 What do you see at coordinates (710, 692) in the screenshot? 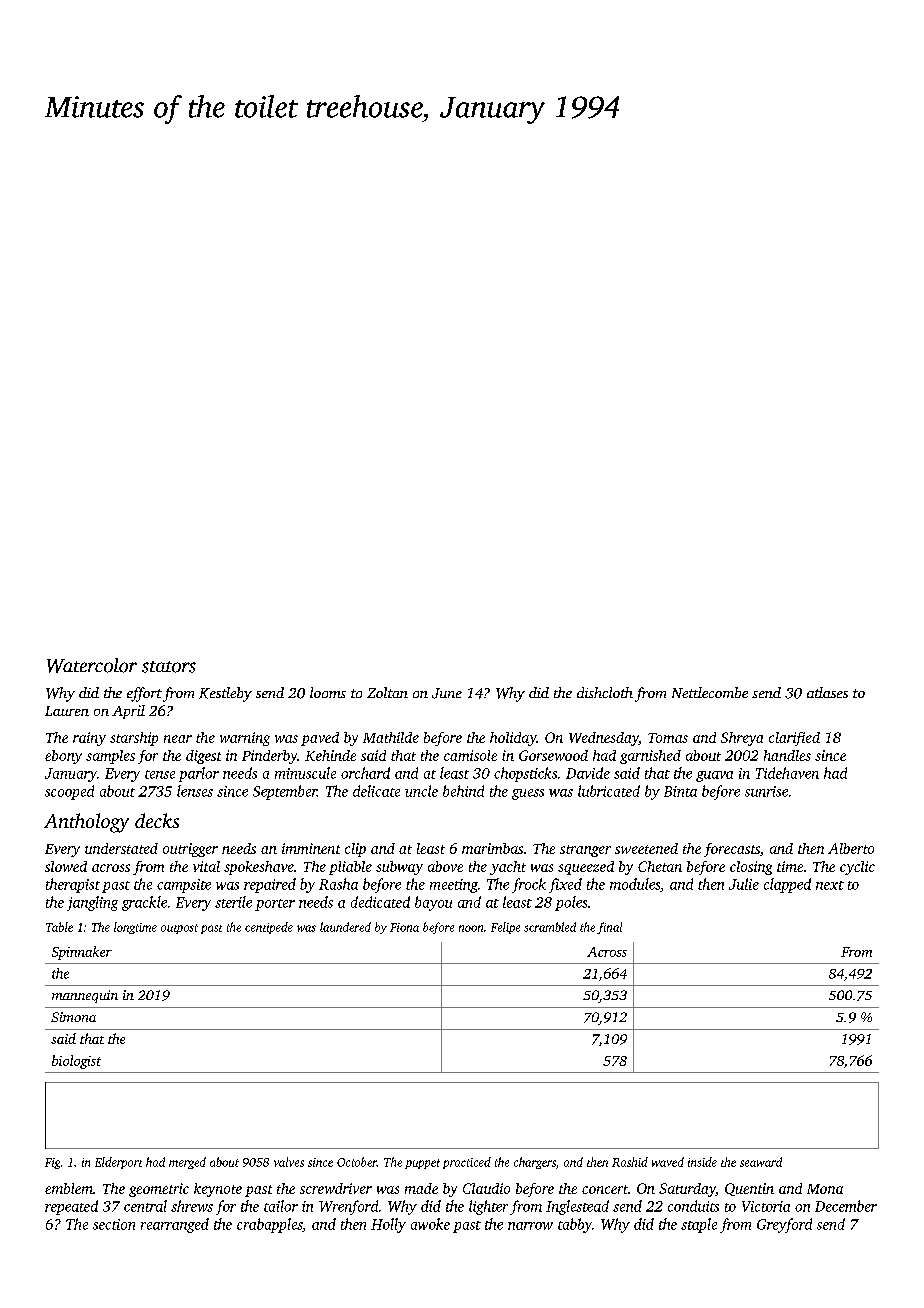
I see `Nettlecombe` at bounding box center [710, 692].
